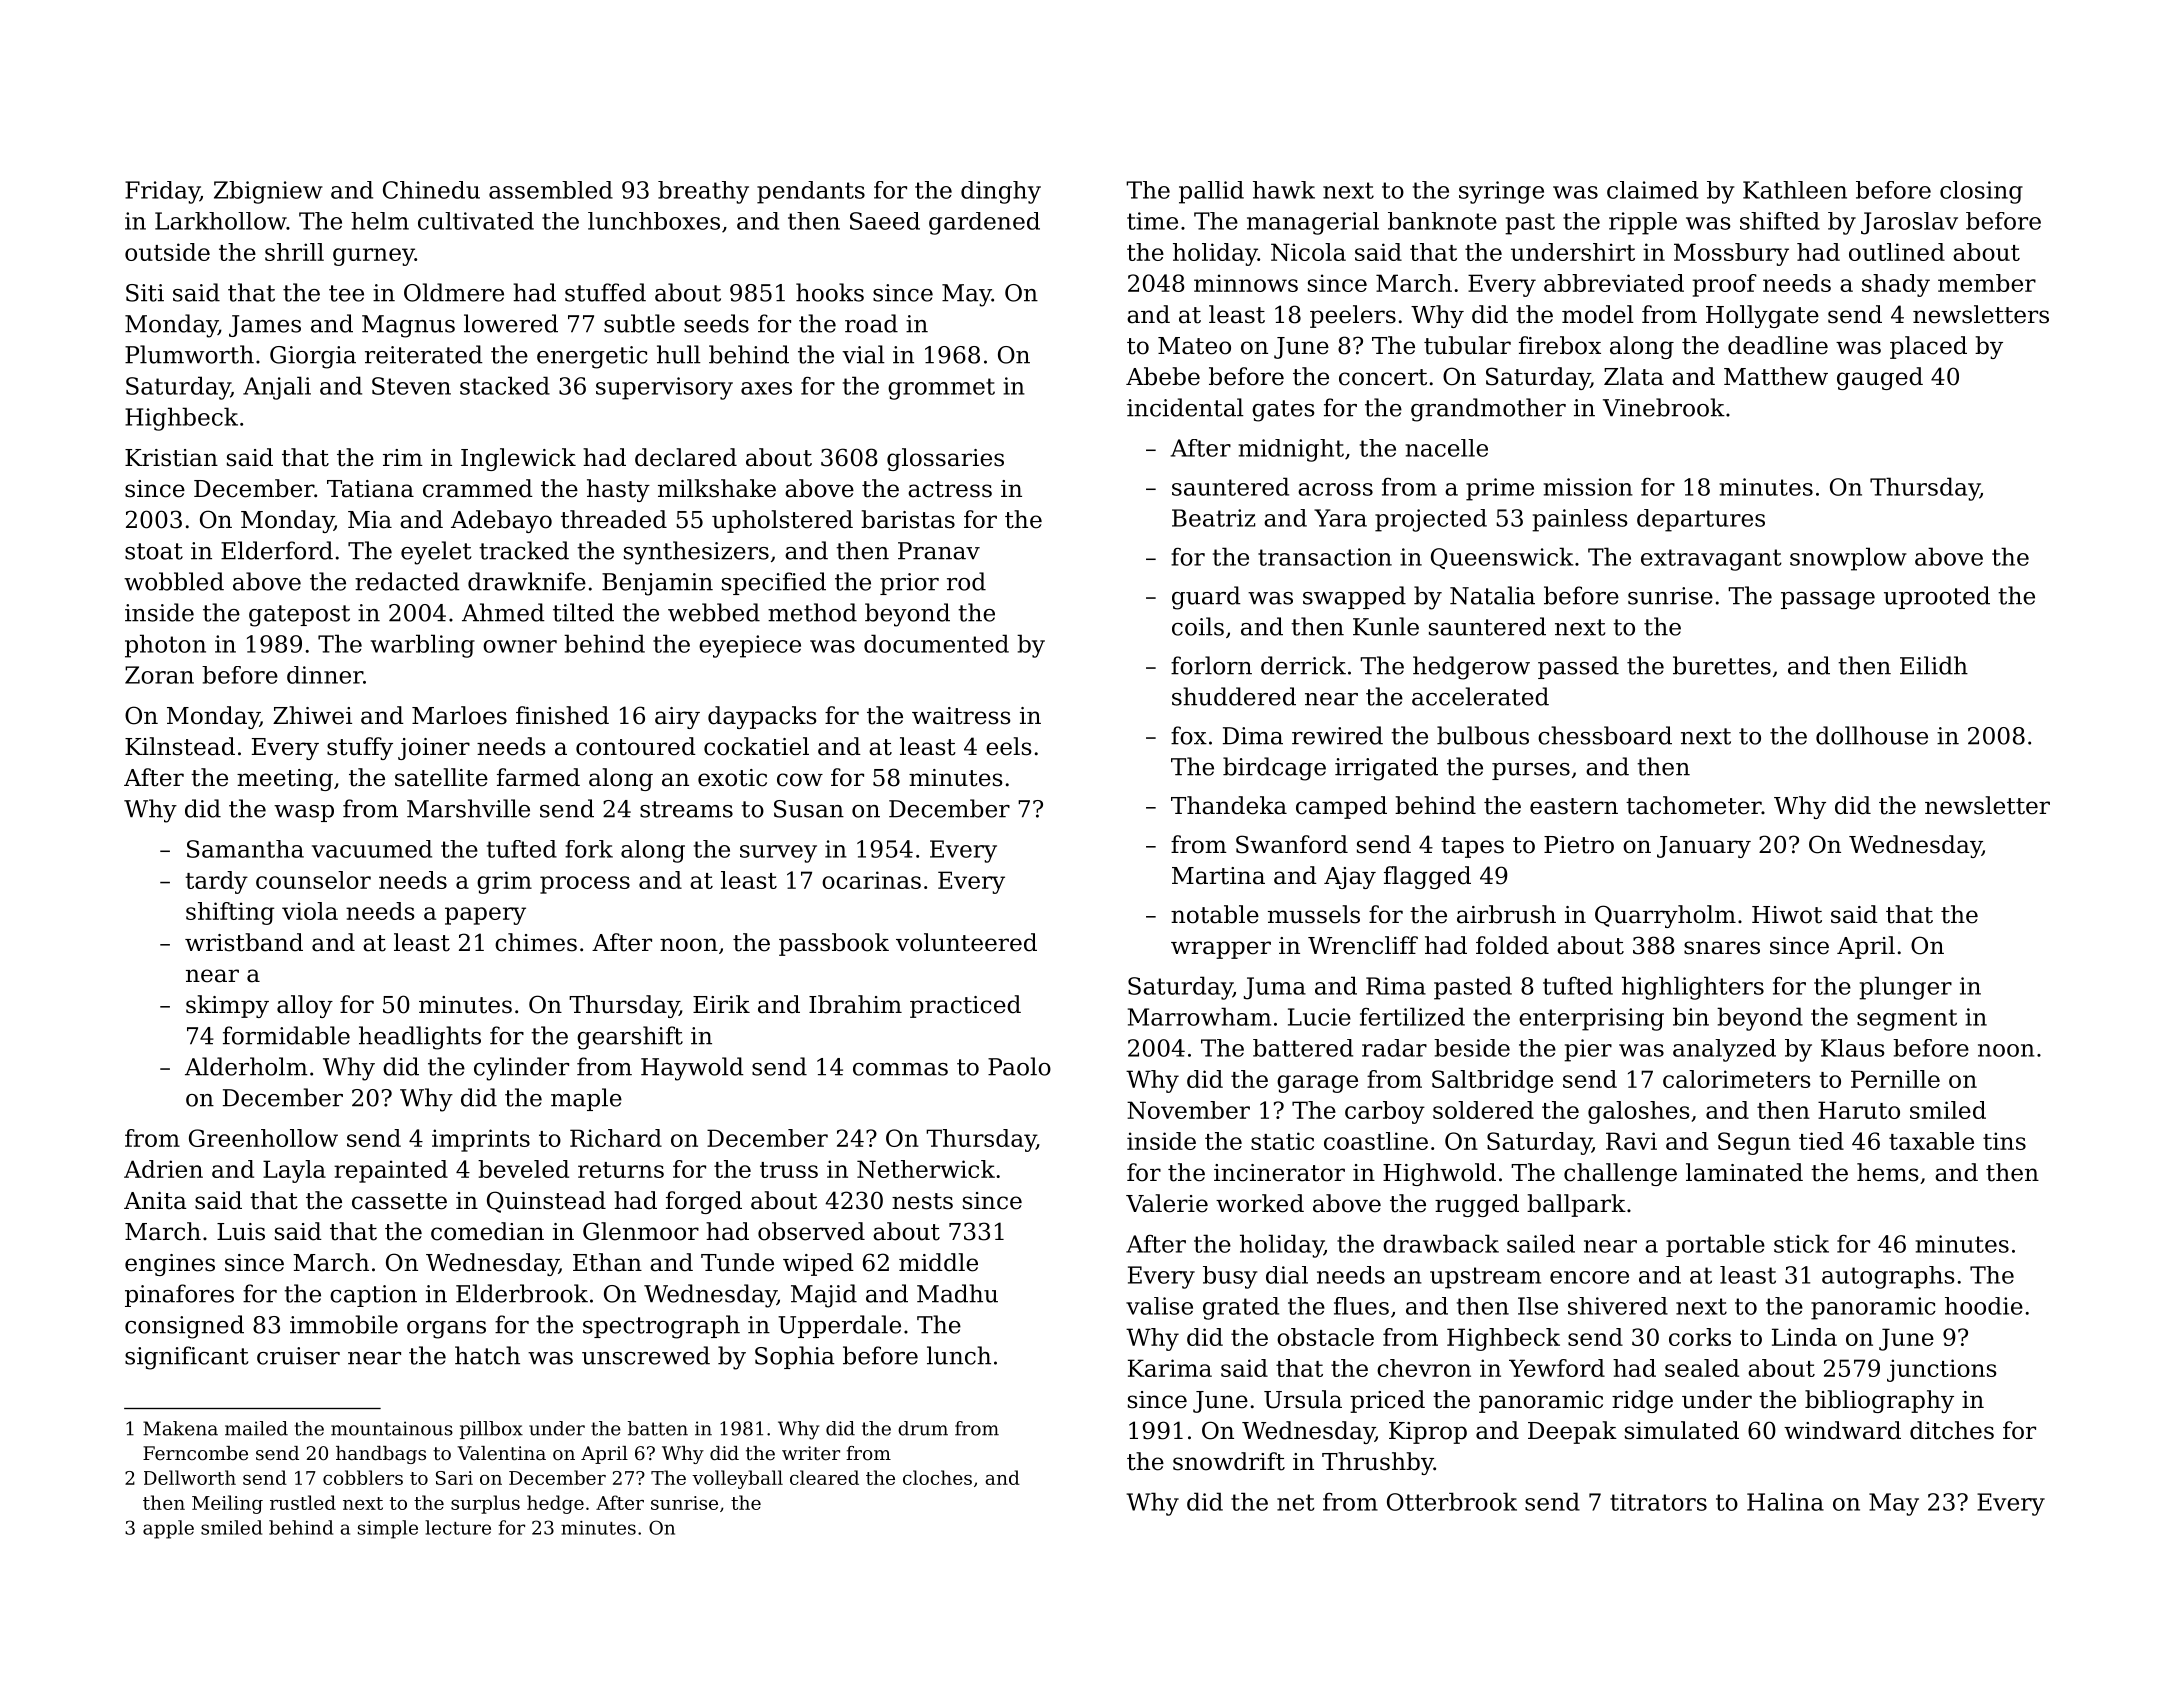 Image resolution: width=2178 pixels, height=1683 pixels. I want to click on crammed, so click(478, 488).
